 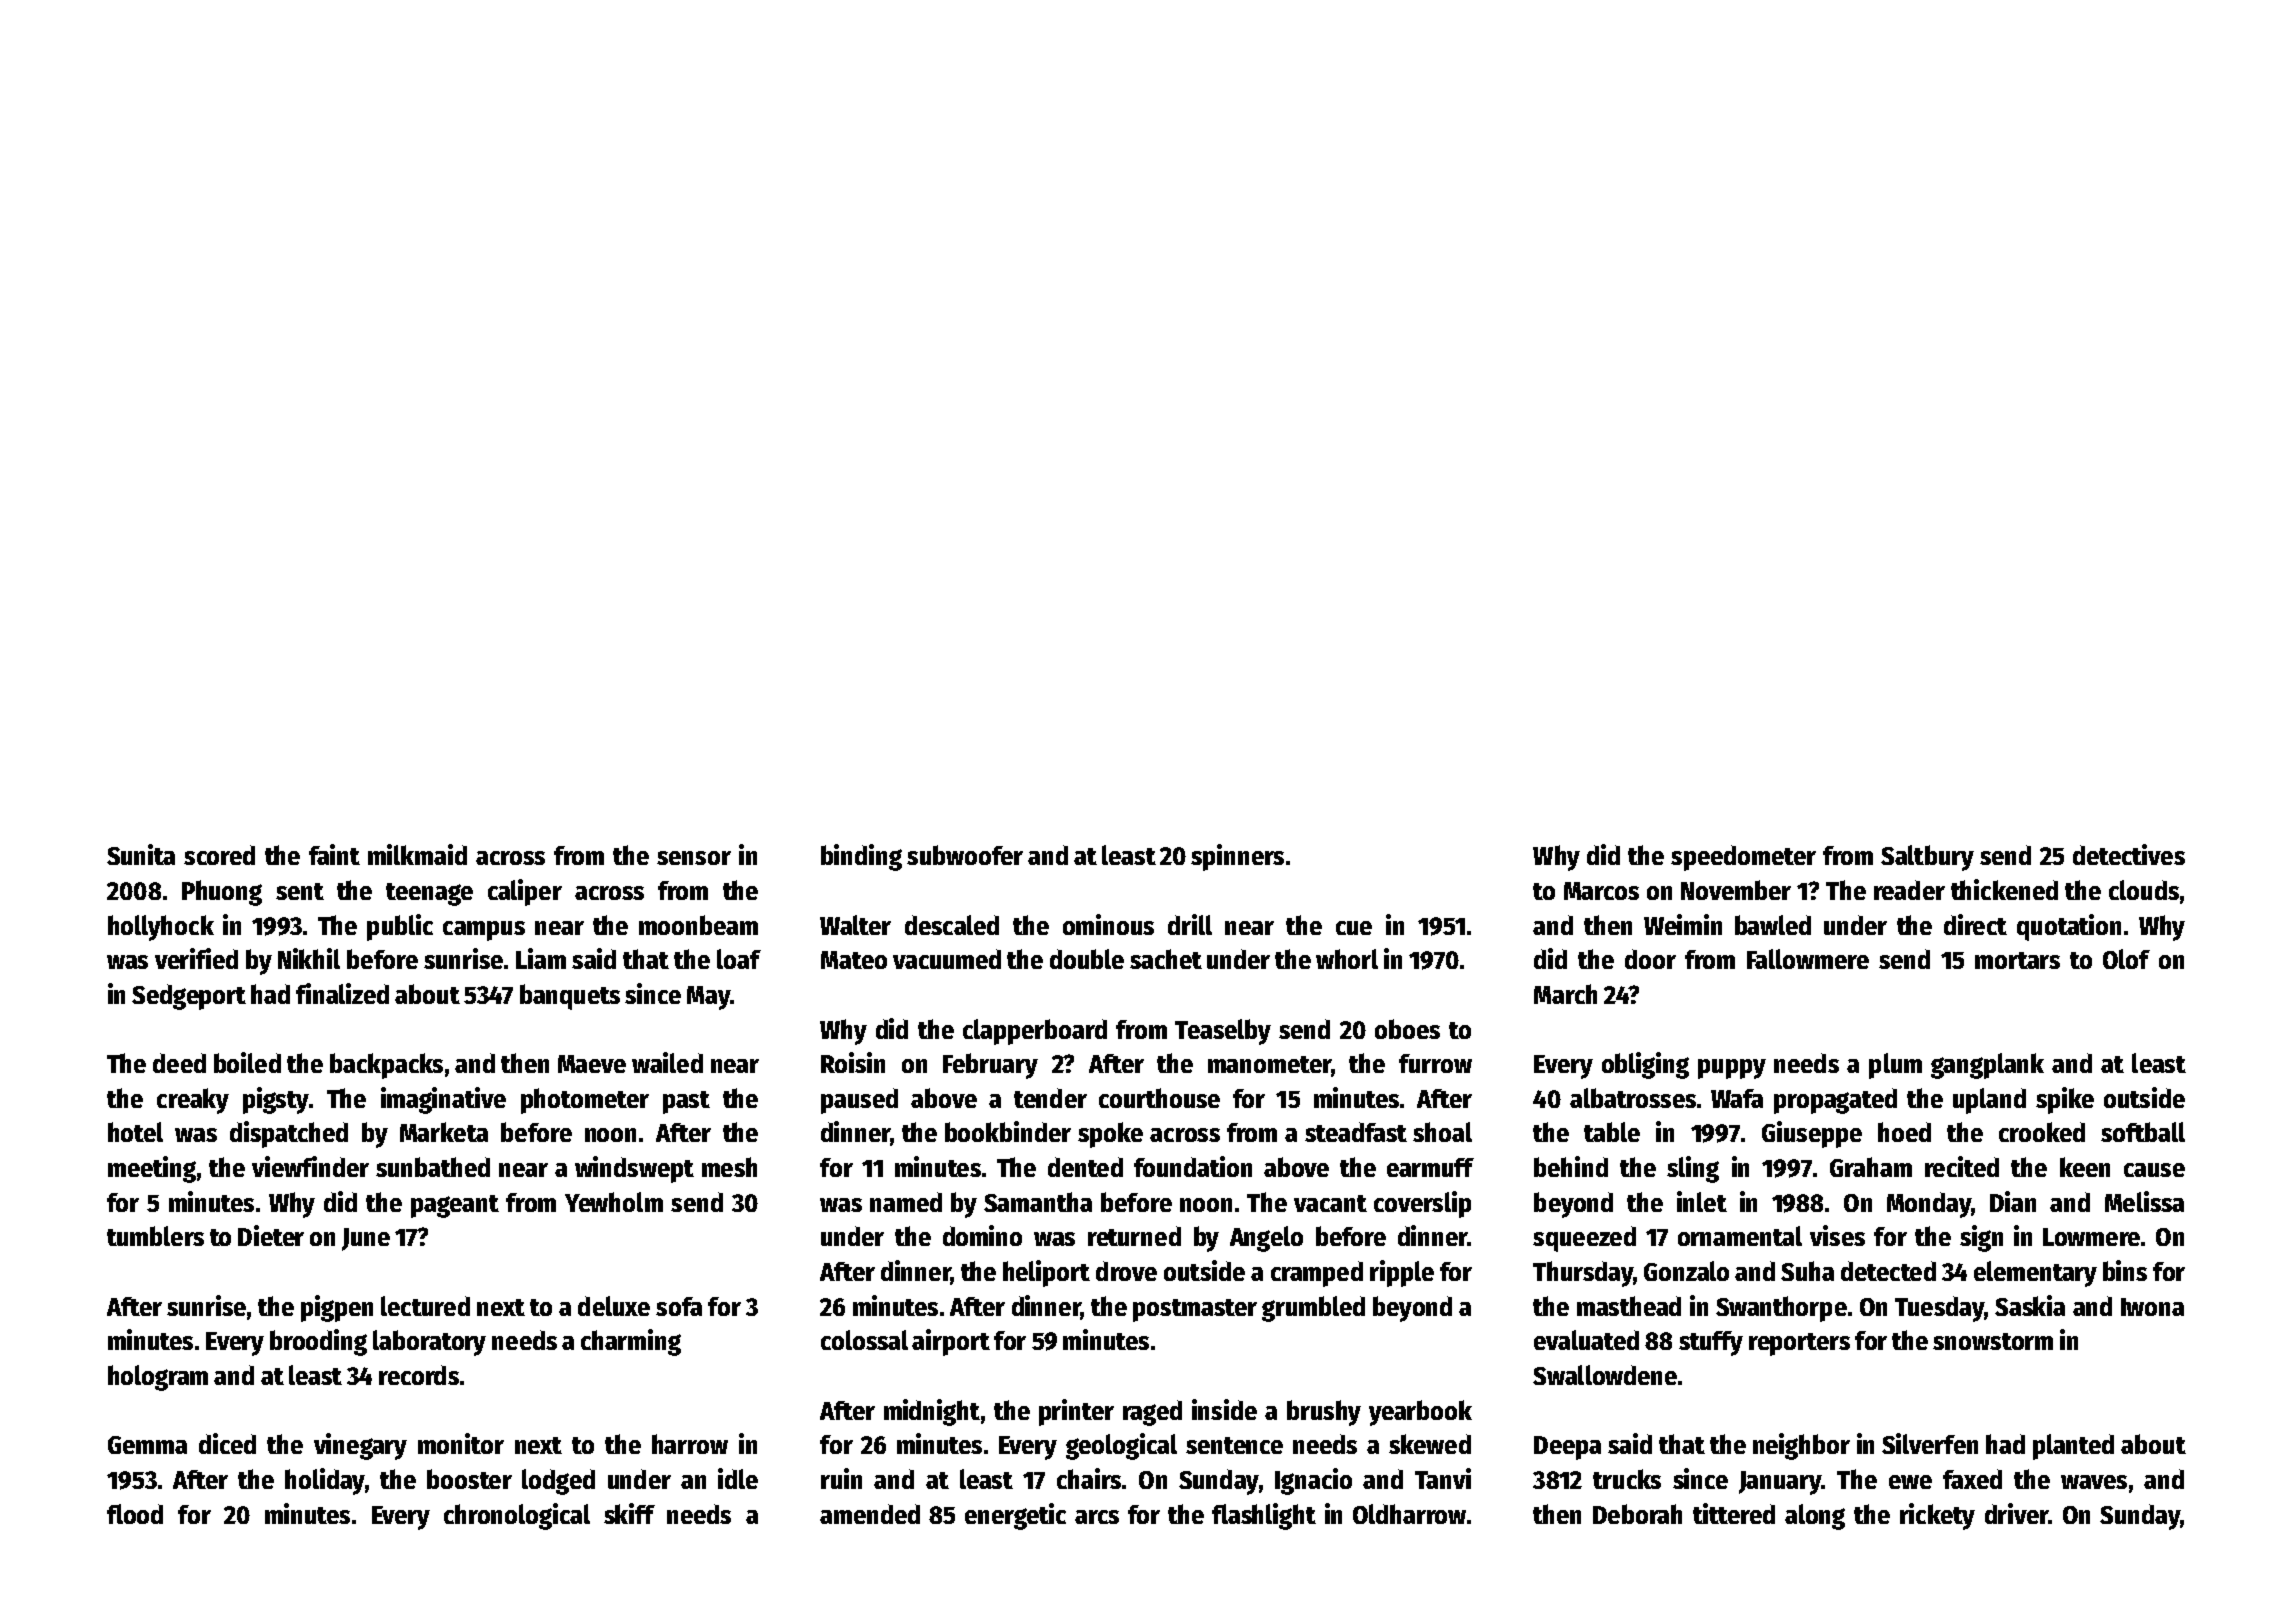 I want to click on door, so click(x=1650, y=959).
